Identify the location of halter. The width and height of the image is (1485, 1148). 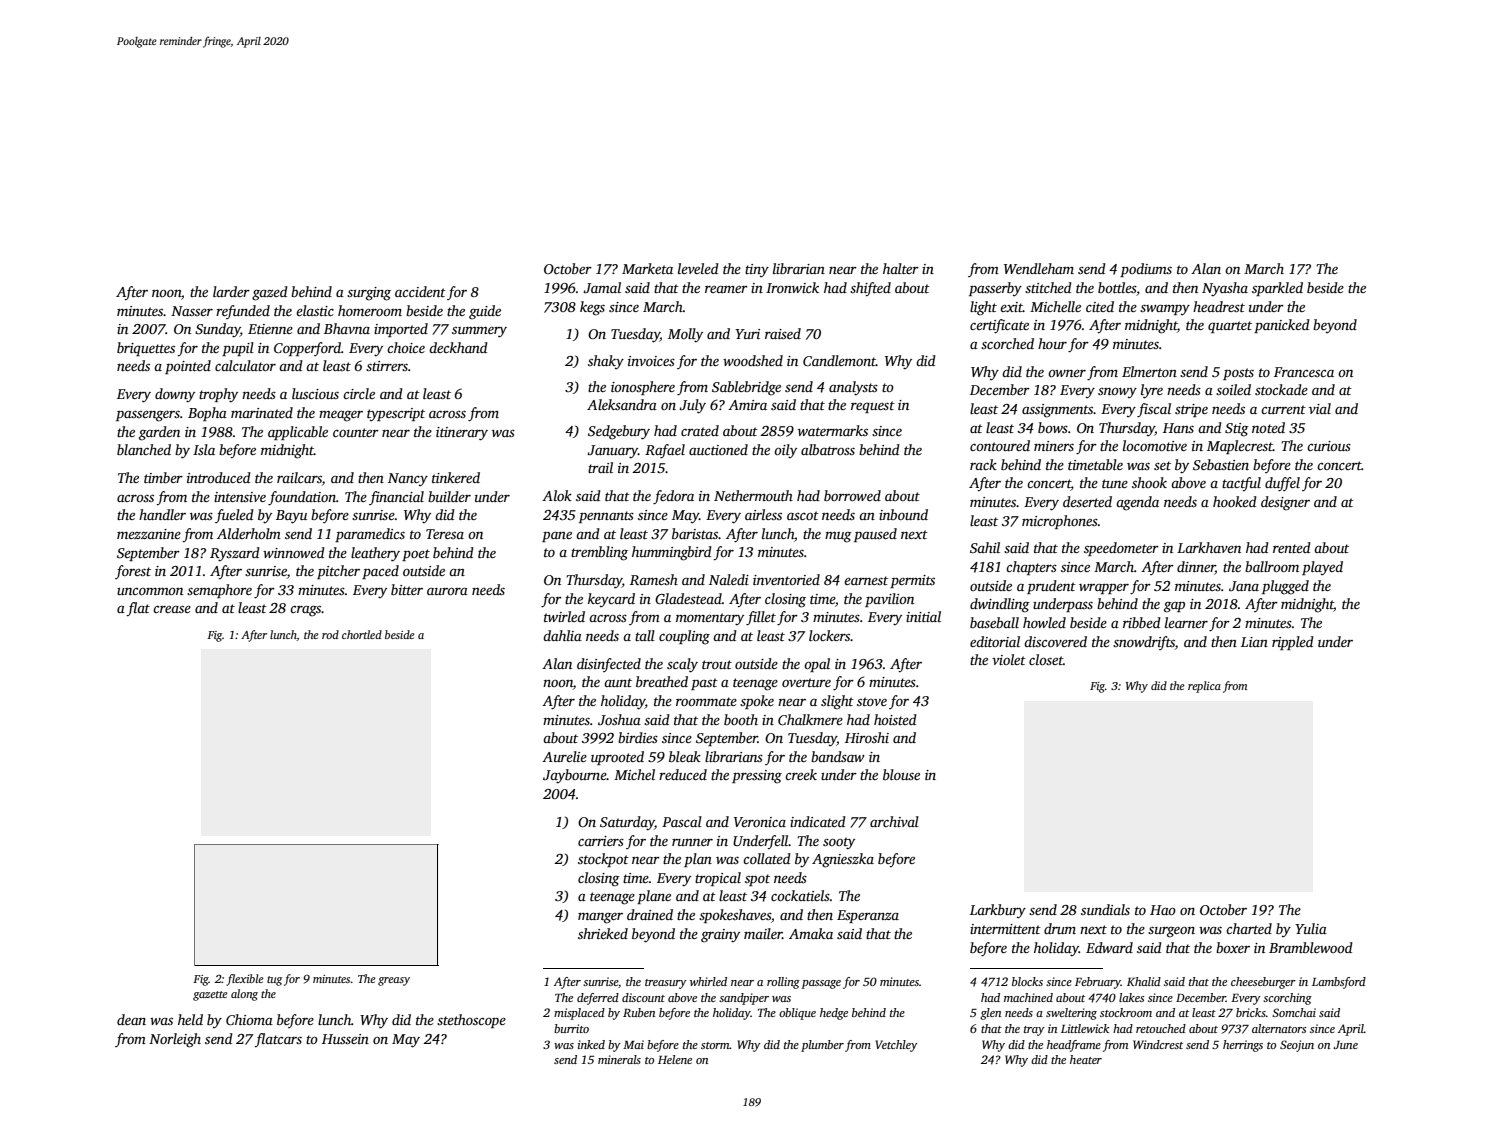
(901, 268).
